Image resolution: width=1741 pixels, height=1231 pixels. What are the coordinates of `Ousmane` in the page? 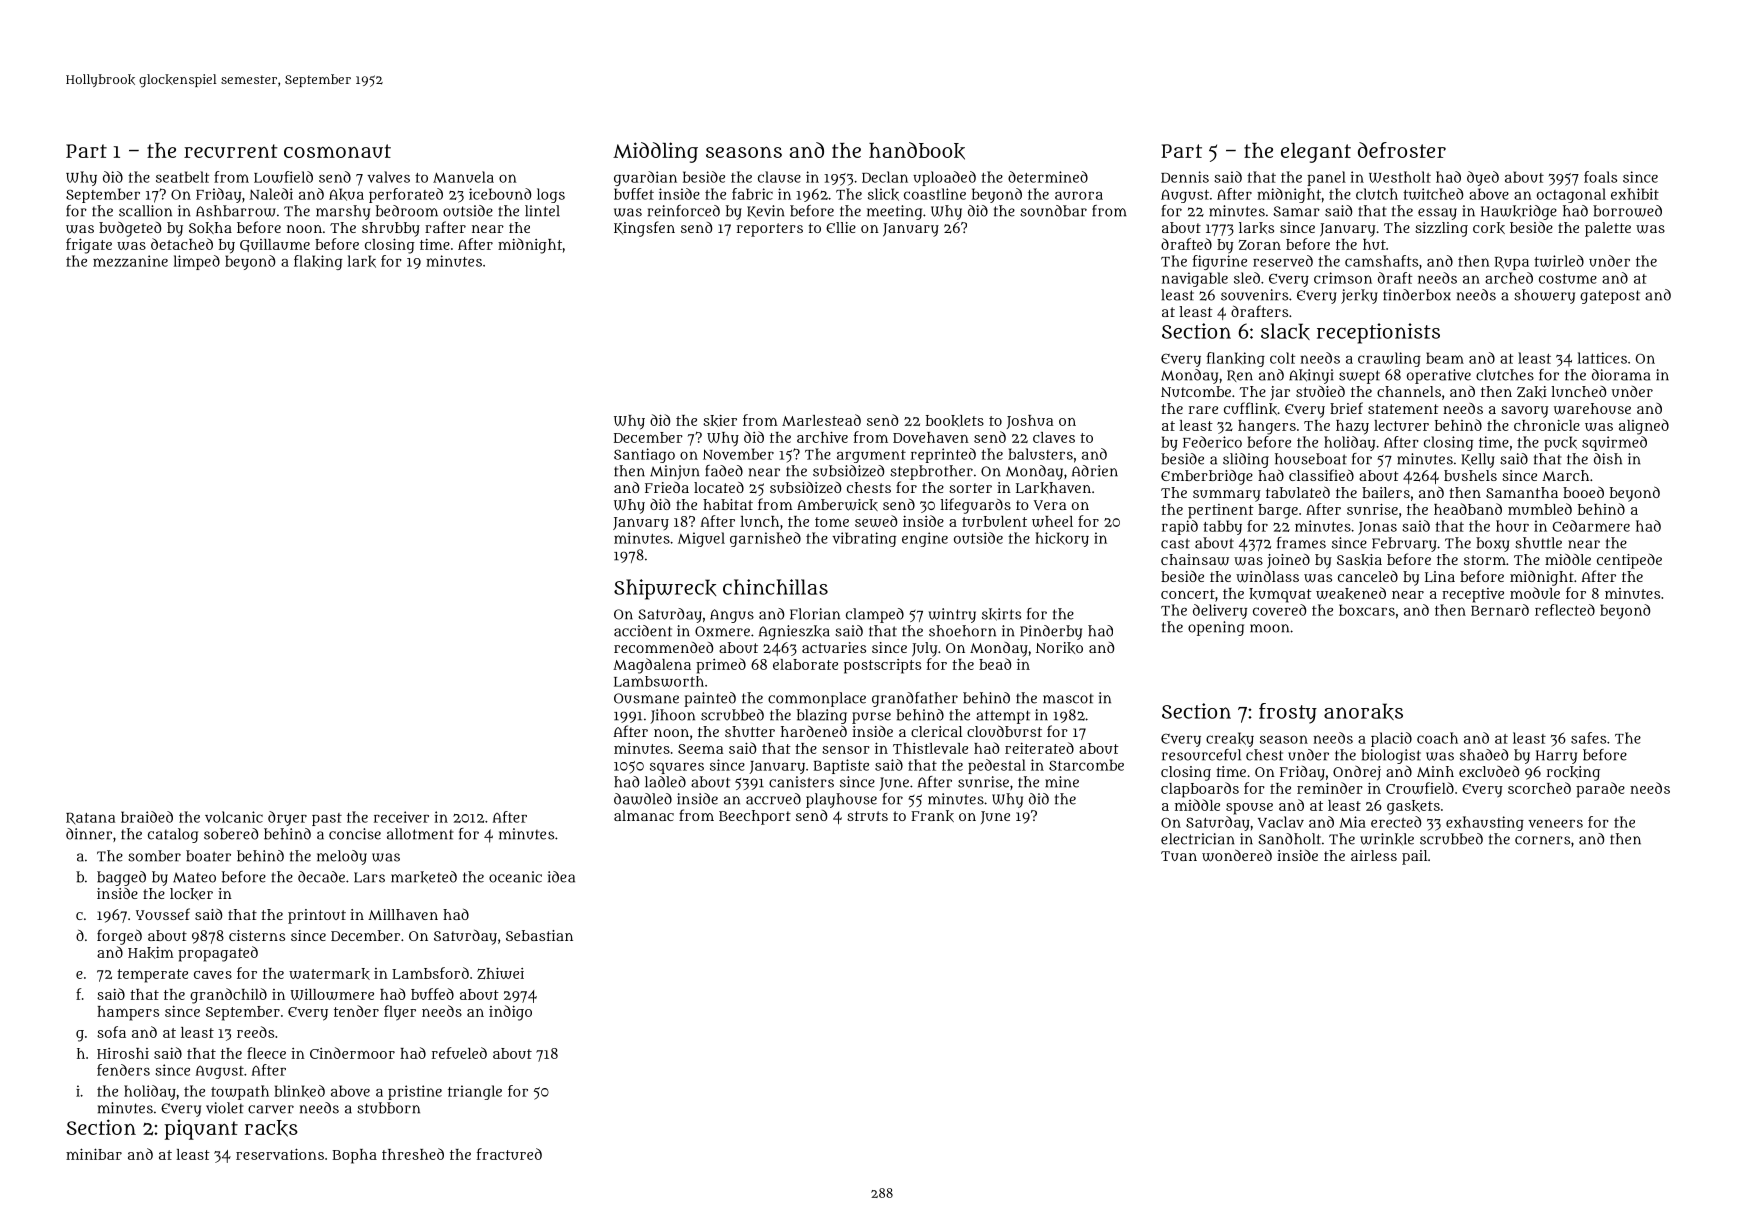 It's located at (646, 698).
